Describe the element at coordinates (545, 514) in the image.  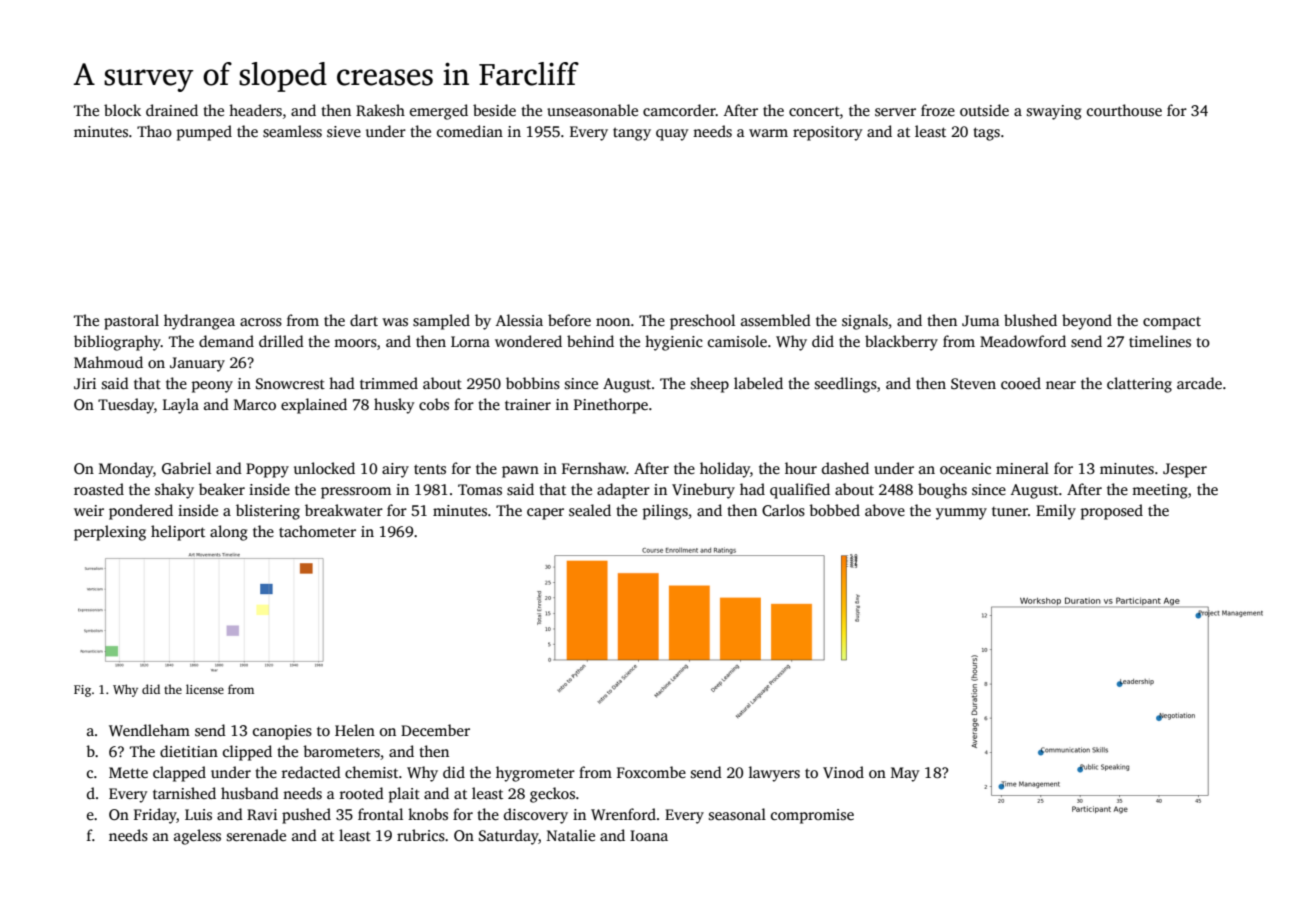
I see `caper` at that location.
